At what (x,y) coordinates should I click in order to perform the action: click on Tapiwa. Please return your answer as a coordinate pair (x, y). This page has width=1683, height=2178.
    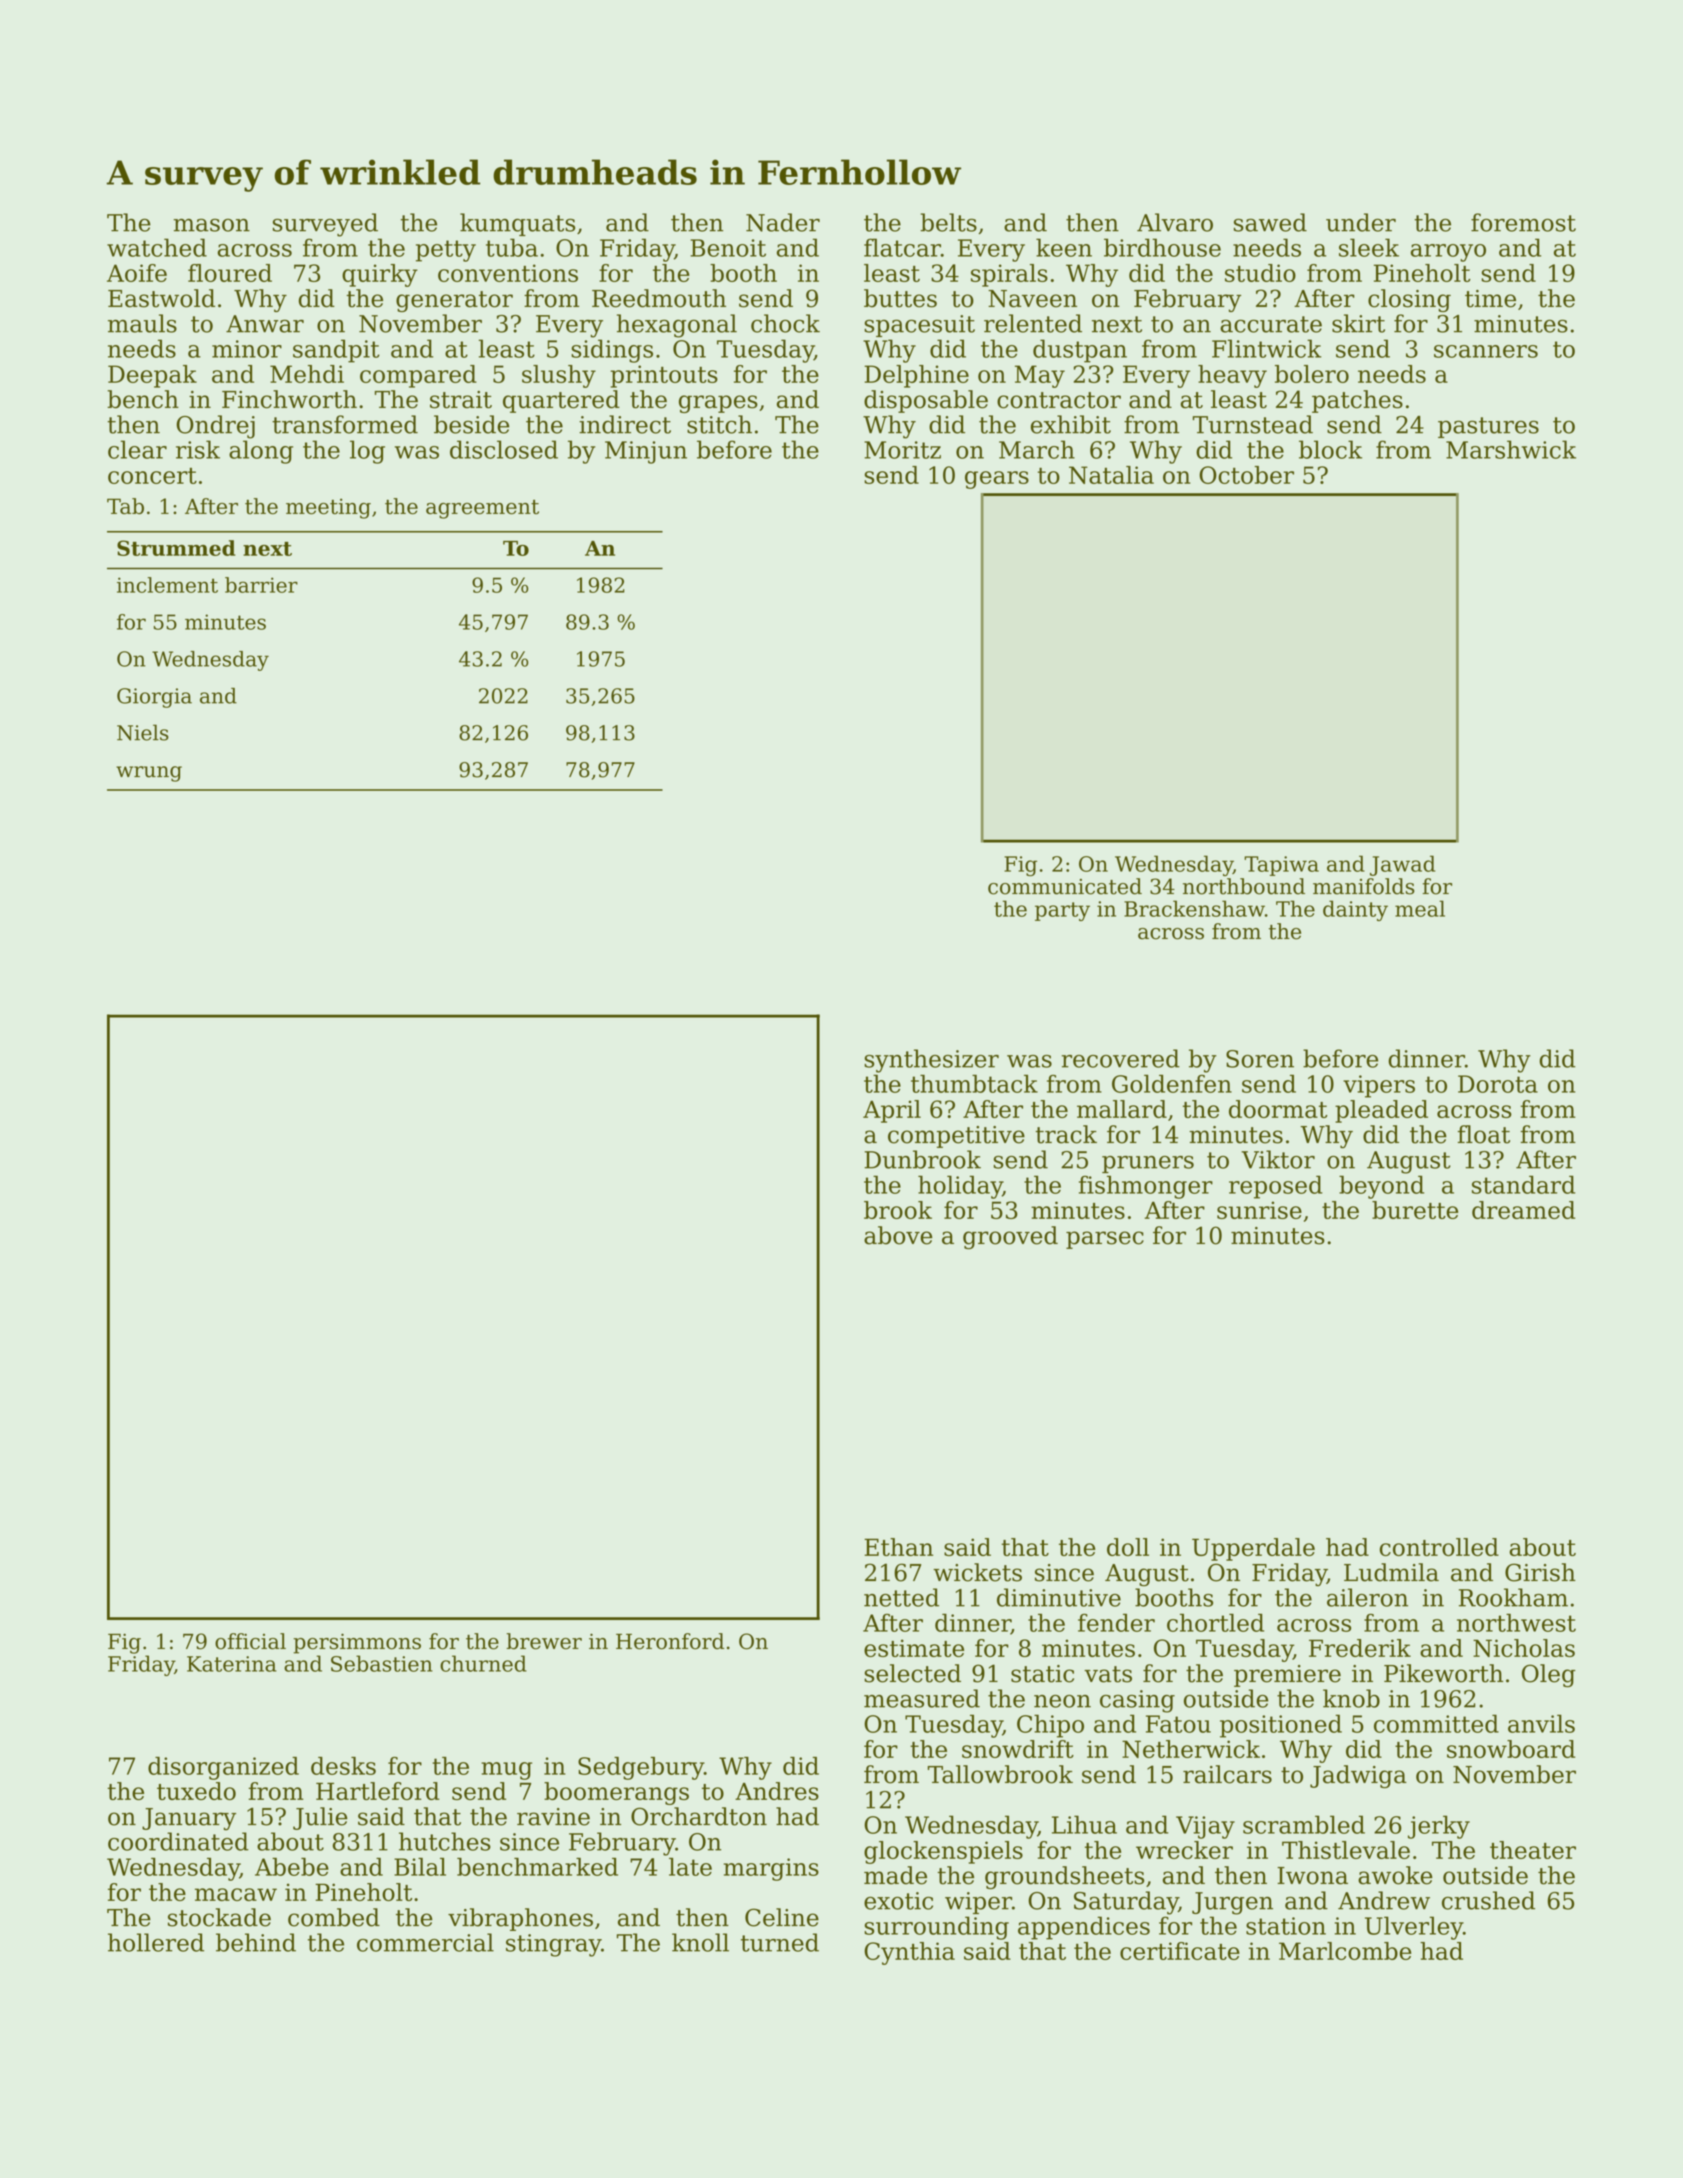
    Looking at the image, I should click on (1281, 866).
